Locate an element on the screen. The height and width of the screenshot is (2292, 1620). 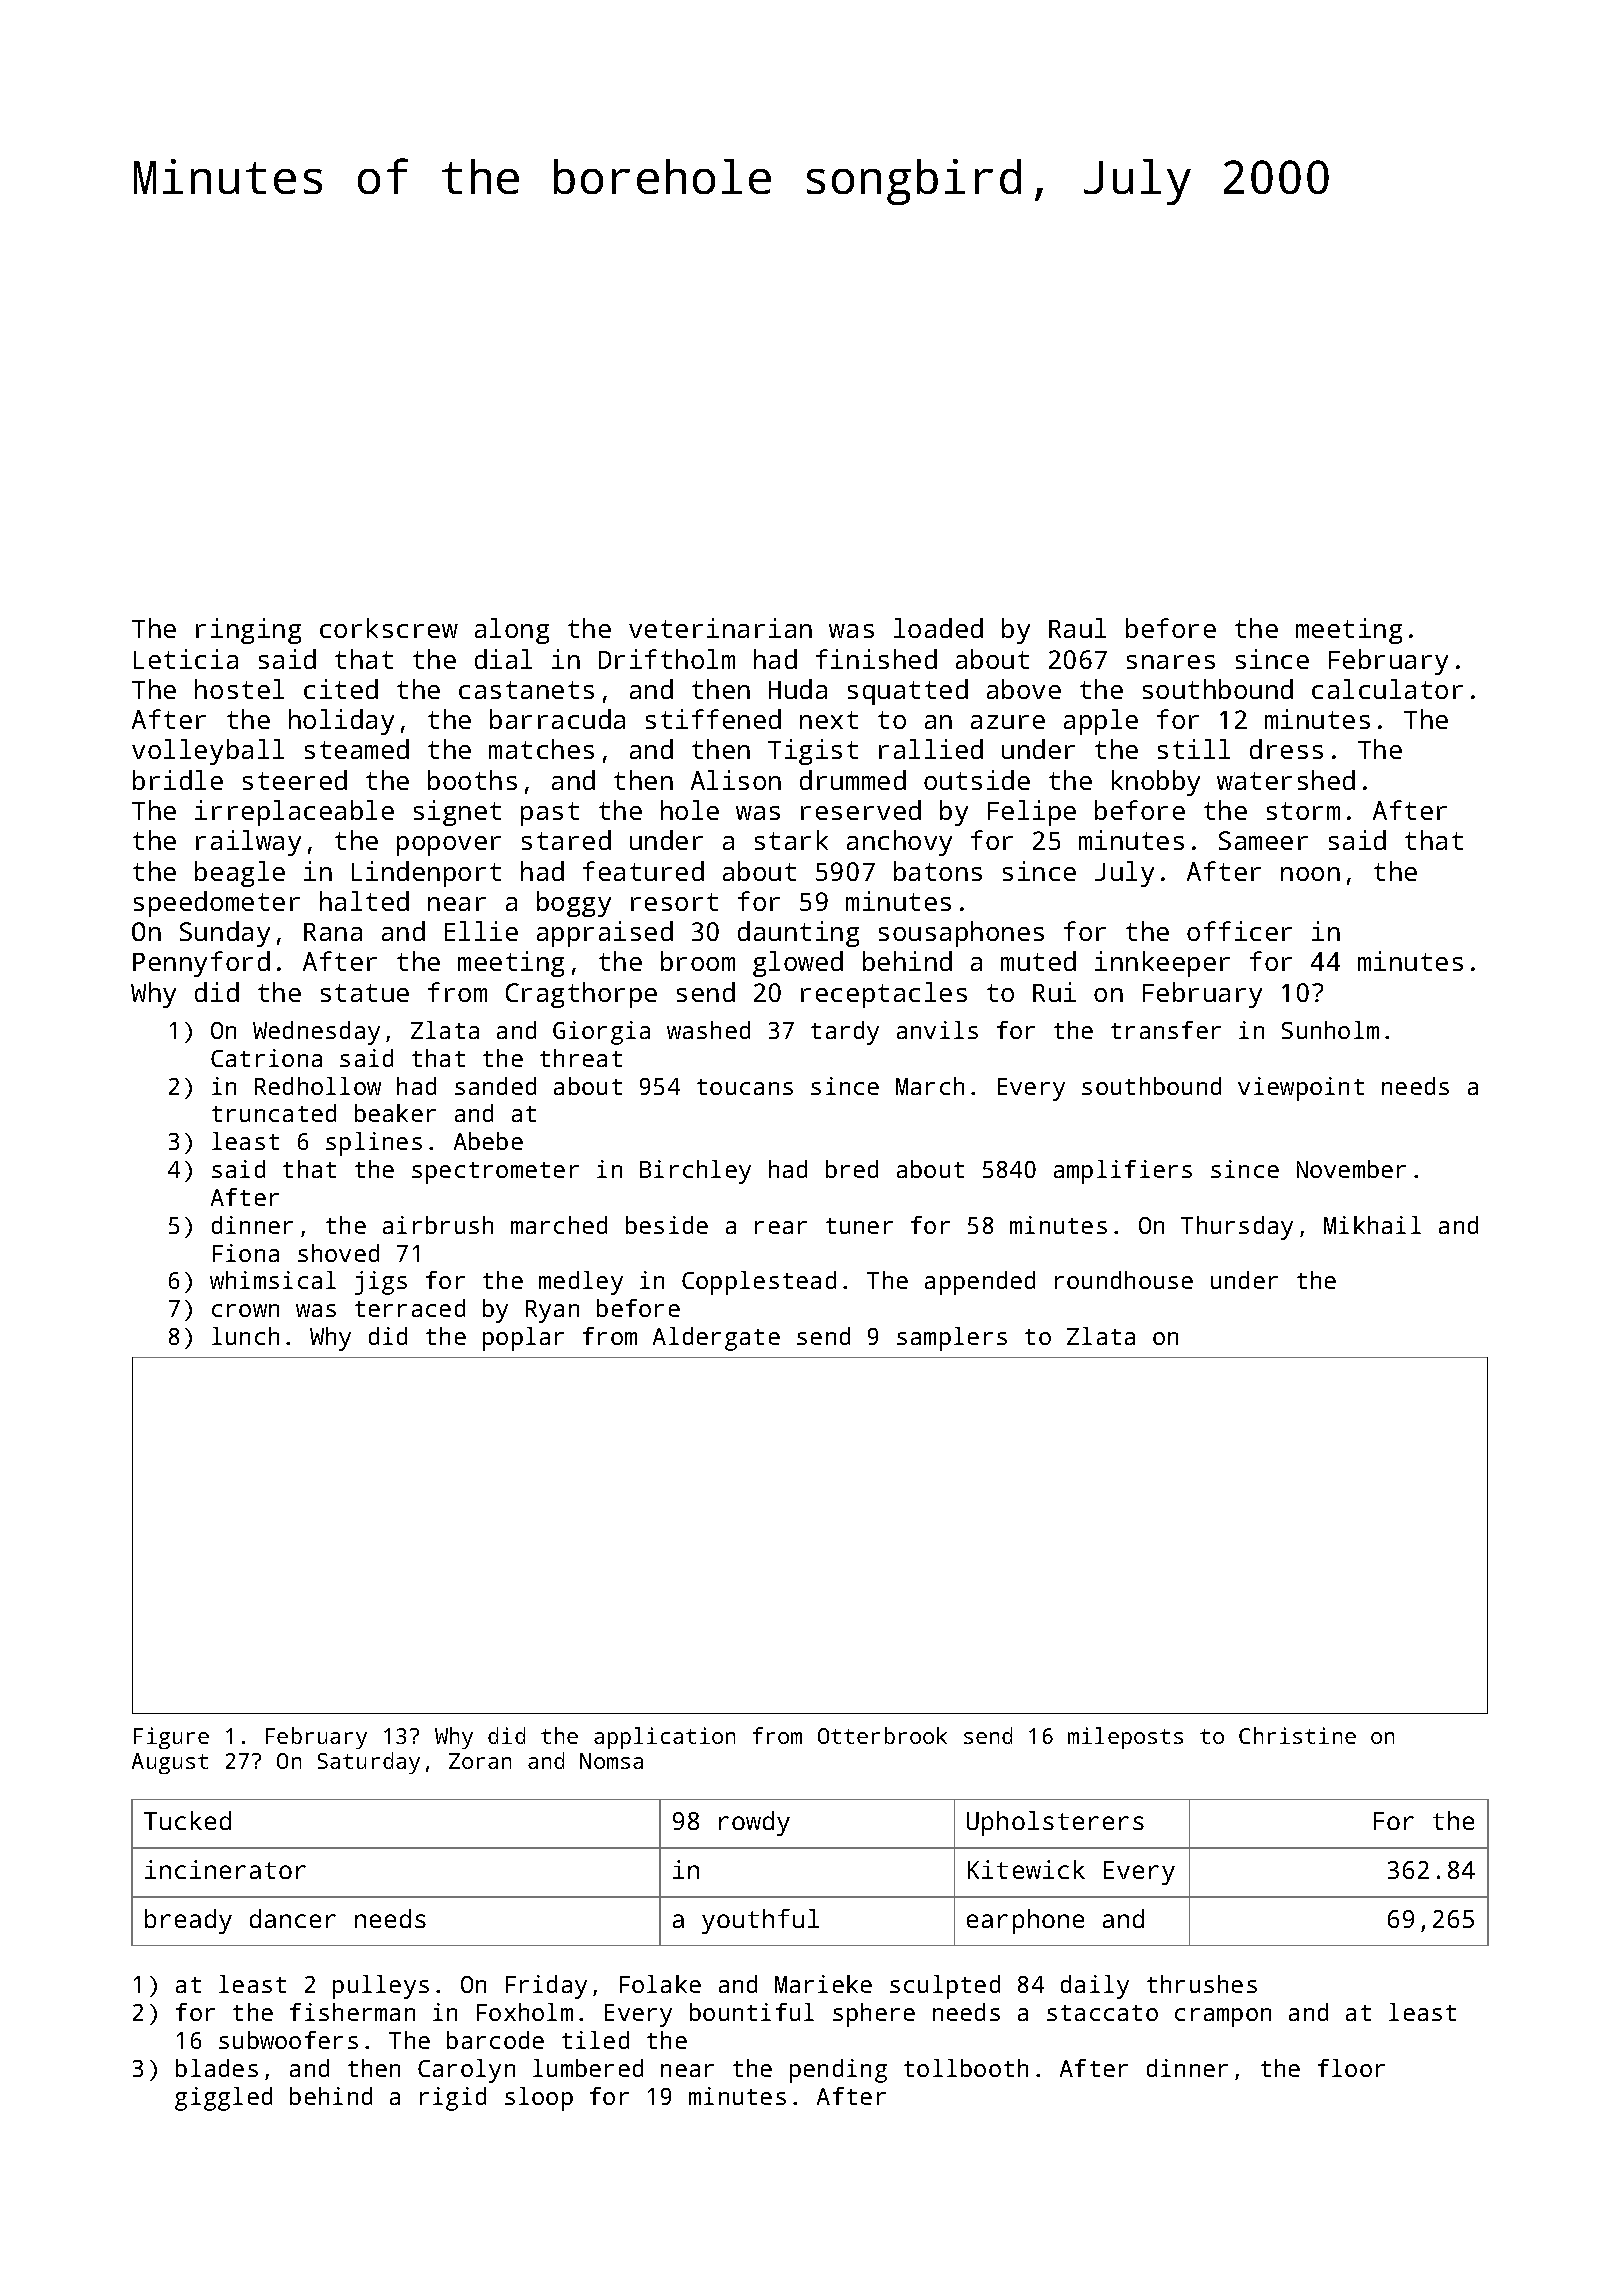
giggled is located at coordinates (223, 2099).
